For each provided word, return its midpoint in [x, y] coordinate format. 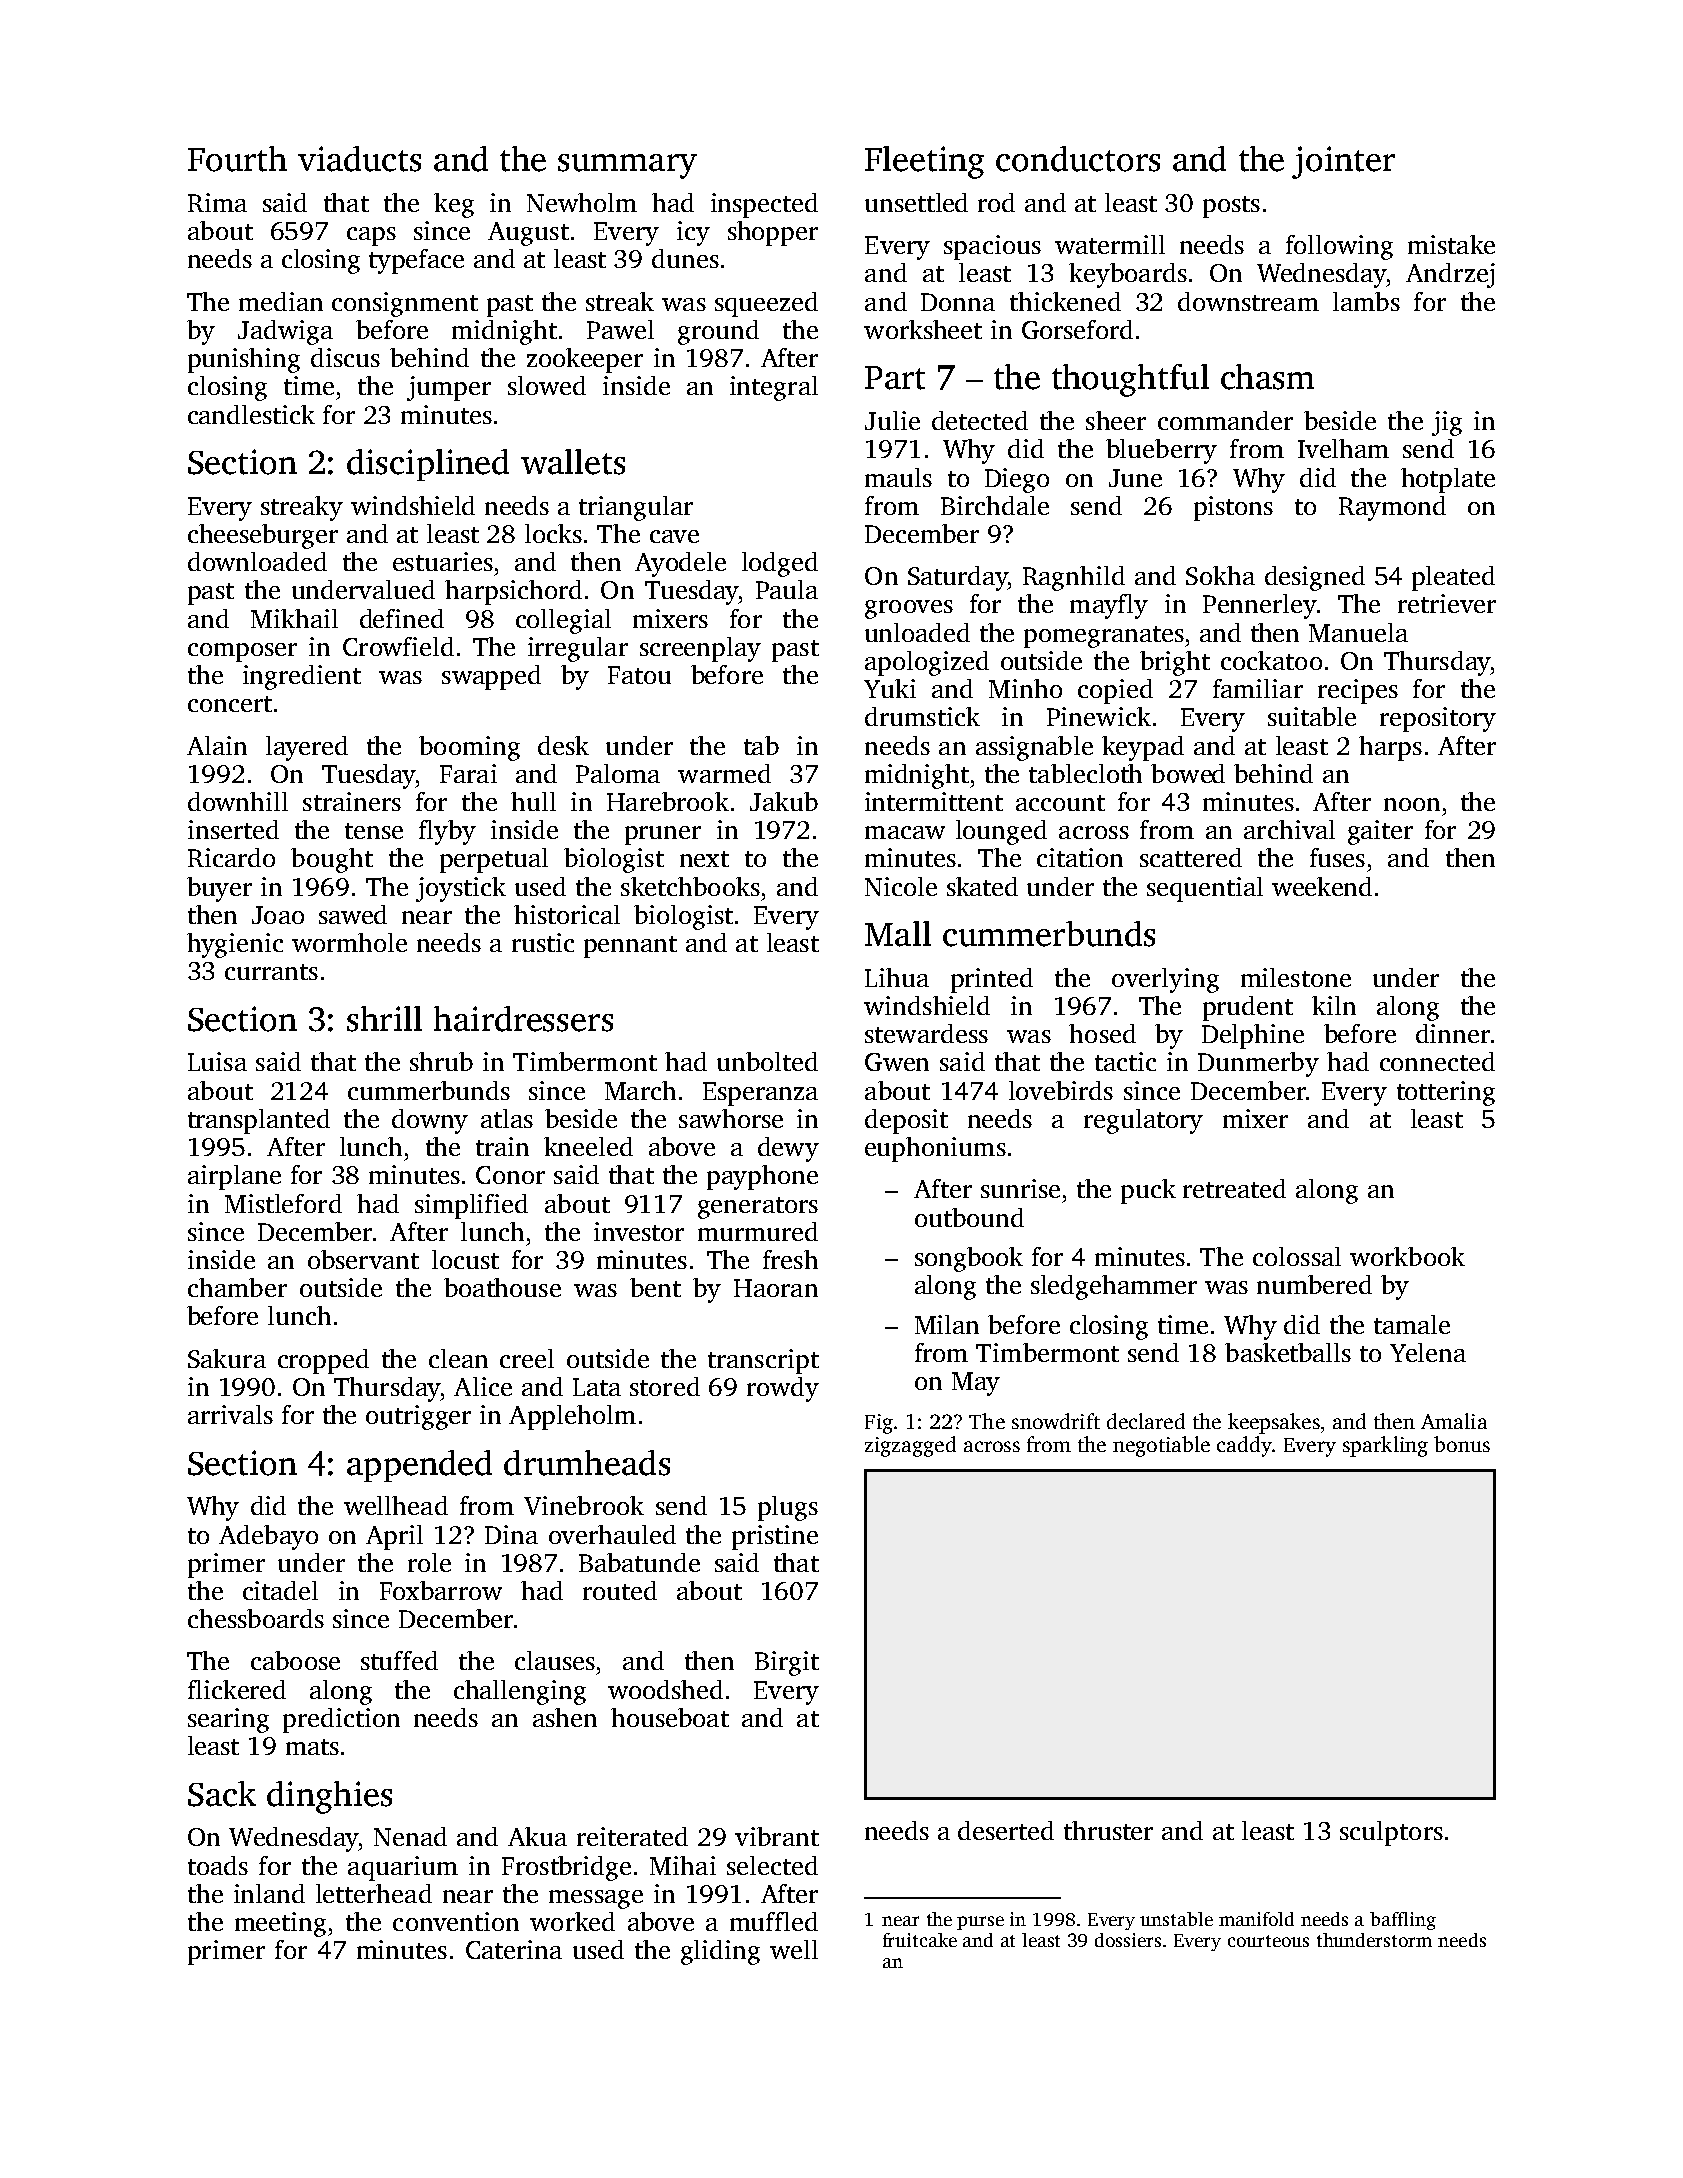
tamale [1412, 1324]
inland [269, 1893]
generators [758, 1208]
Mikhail [294, 618]
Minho [1025, 688]
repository [1438, 719]
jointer [1343, 162]
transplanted [259, 1121]
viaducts [359, 159]
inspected [764, 205]
